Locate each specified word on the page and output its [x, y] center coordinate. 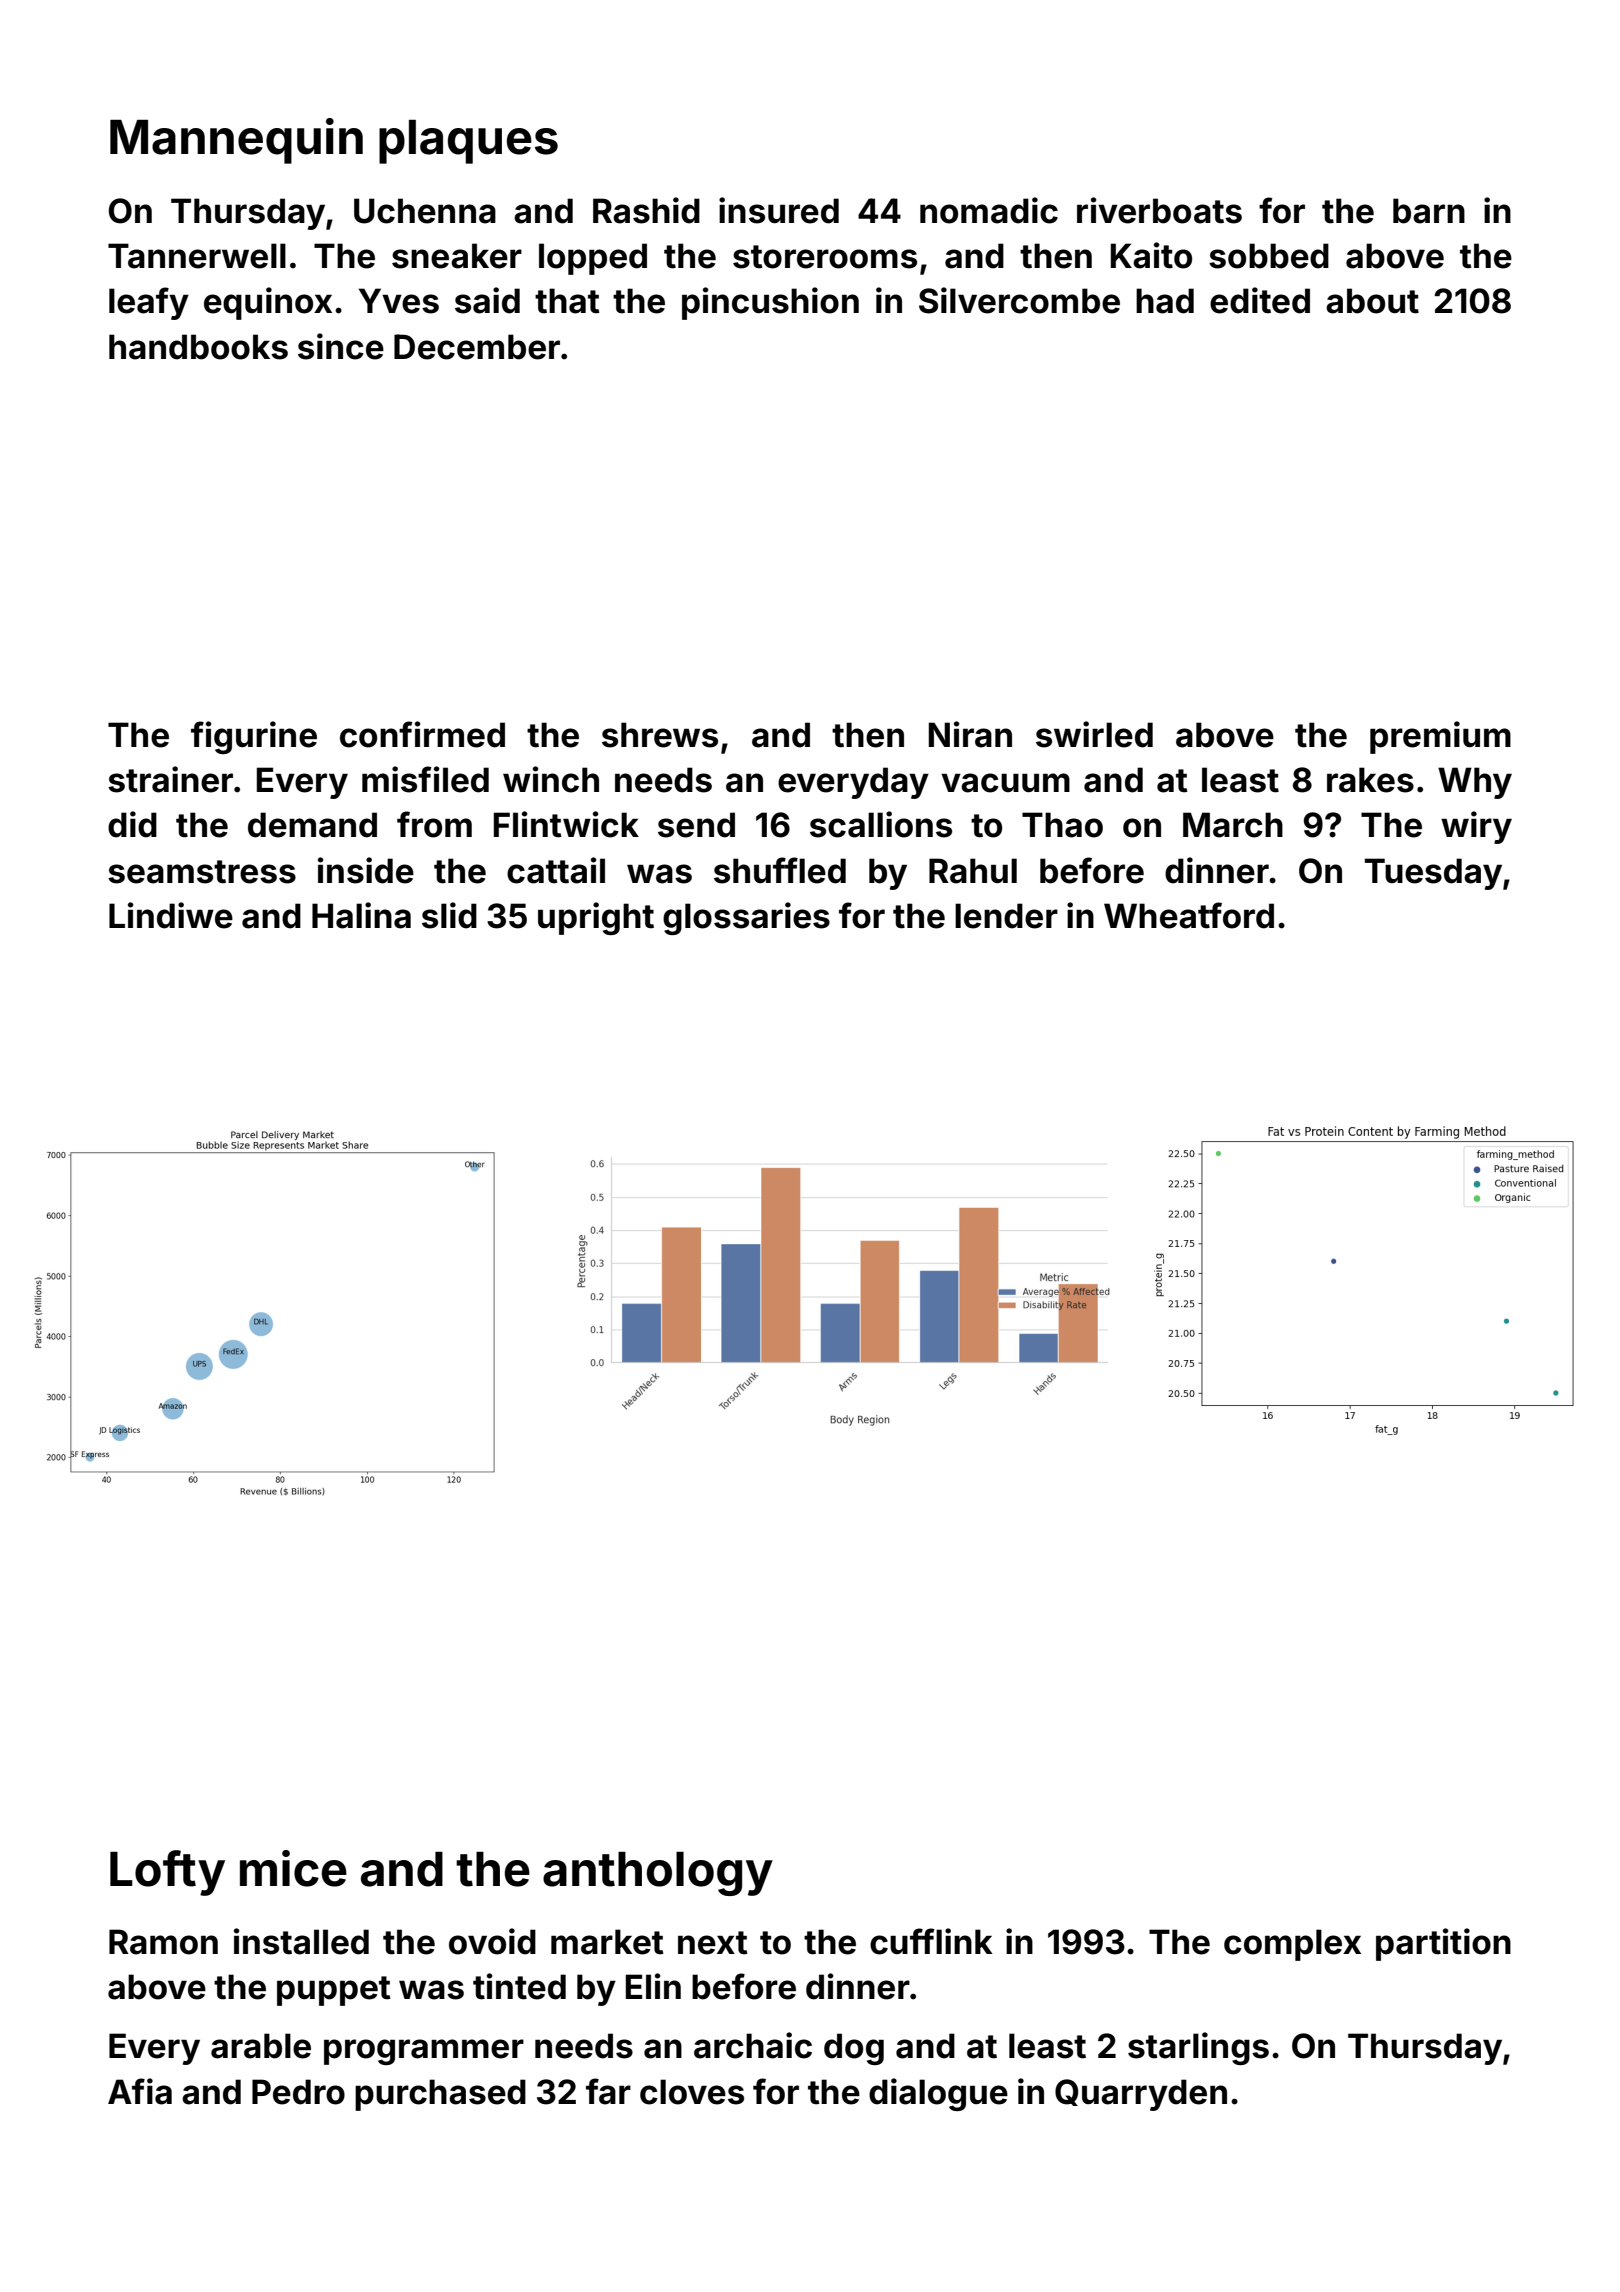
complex [1292, 1945]
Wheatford [1189, 915]
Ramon [163, 1942]
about [1372, 301]
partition [1443, 1944]
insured [779, 210]
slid [449, 915]
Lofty [167, 1873]
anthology [658, 1874]
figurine [254, 737]
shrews [660, 735]
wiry [1476, 827]
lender [1006, 916]
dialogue [938, 2094]
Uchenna [425, 211]
